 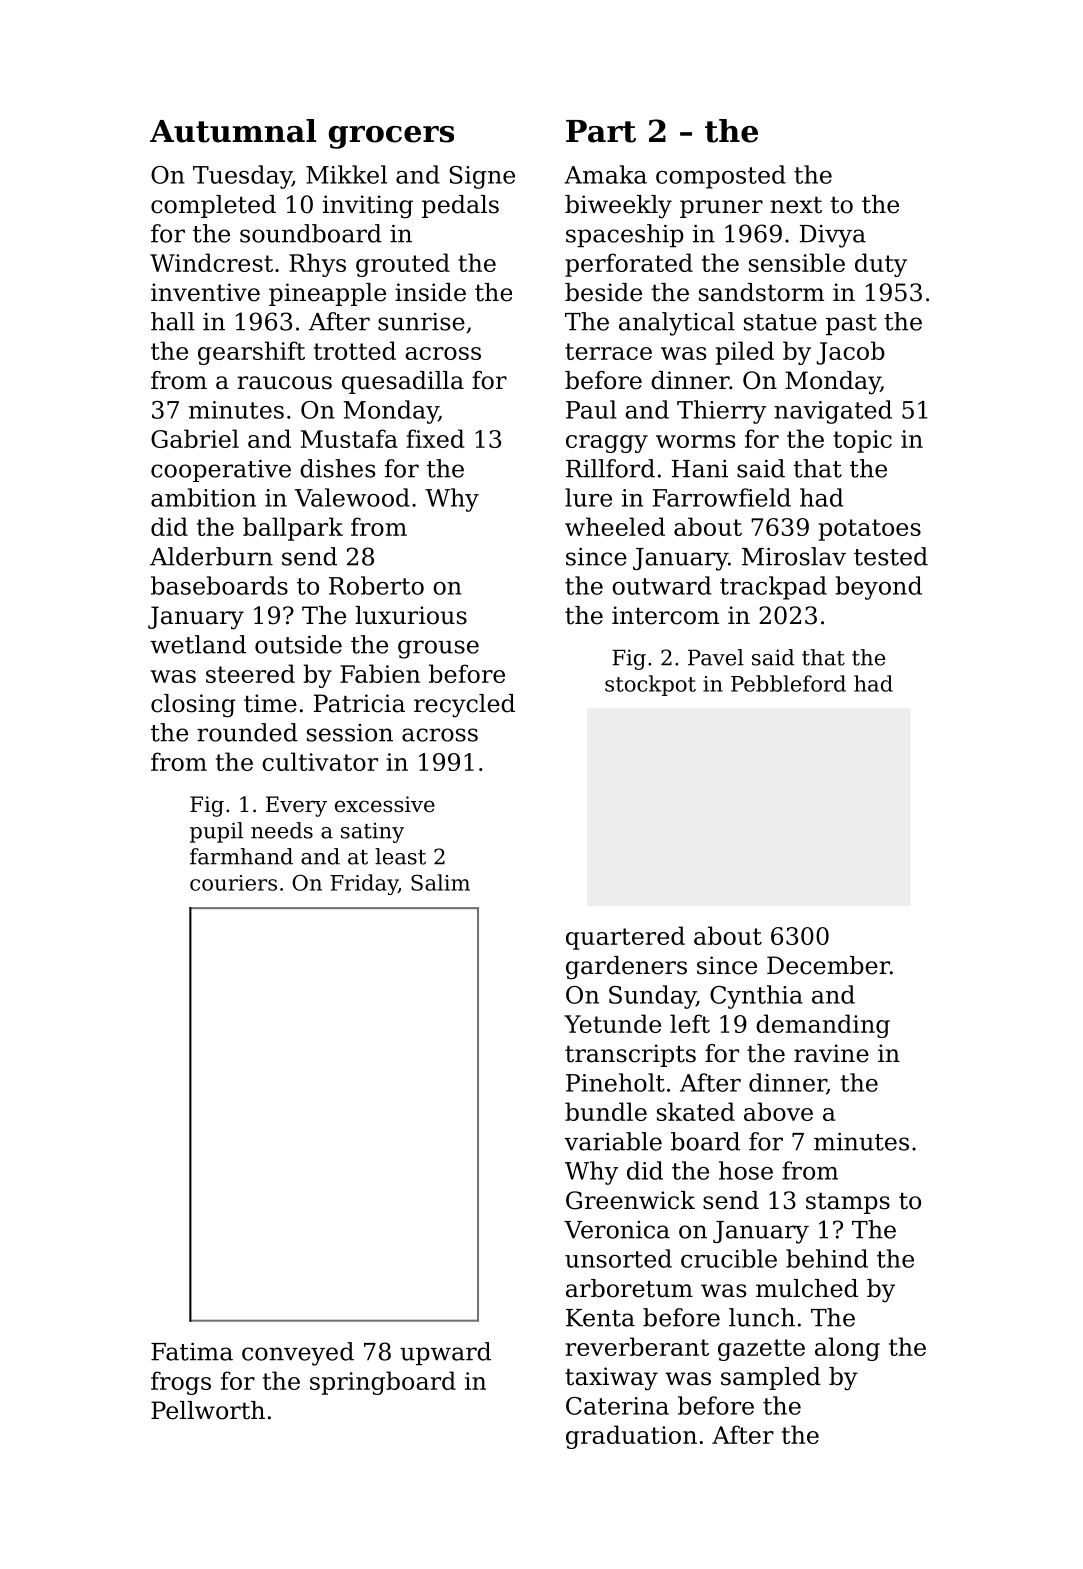 What do you see at coordinates (833, 236) in the document?
I see `Divya` at bounding box center [833, 236].
